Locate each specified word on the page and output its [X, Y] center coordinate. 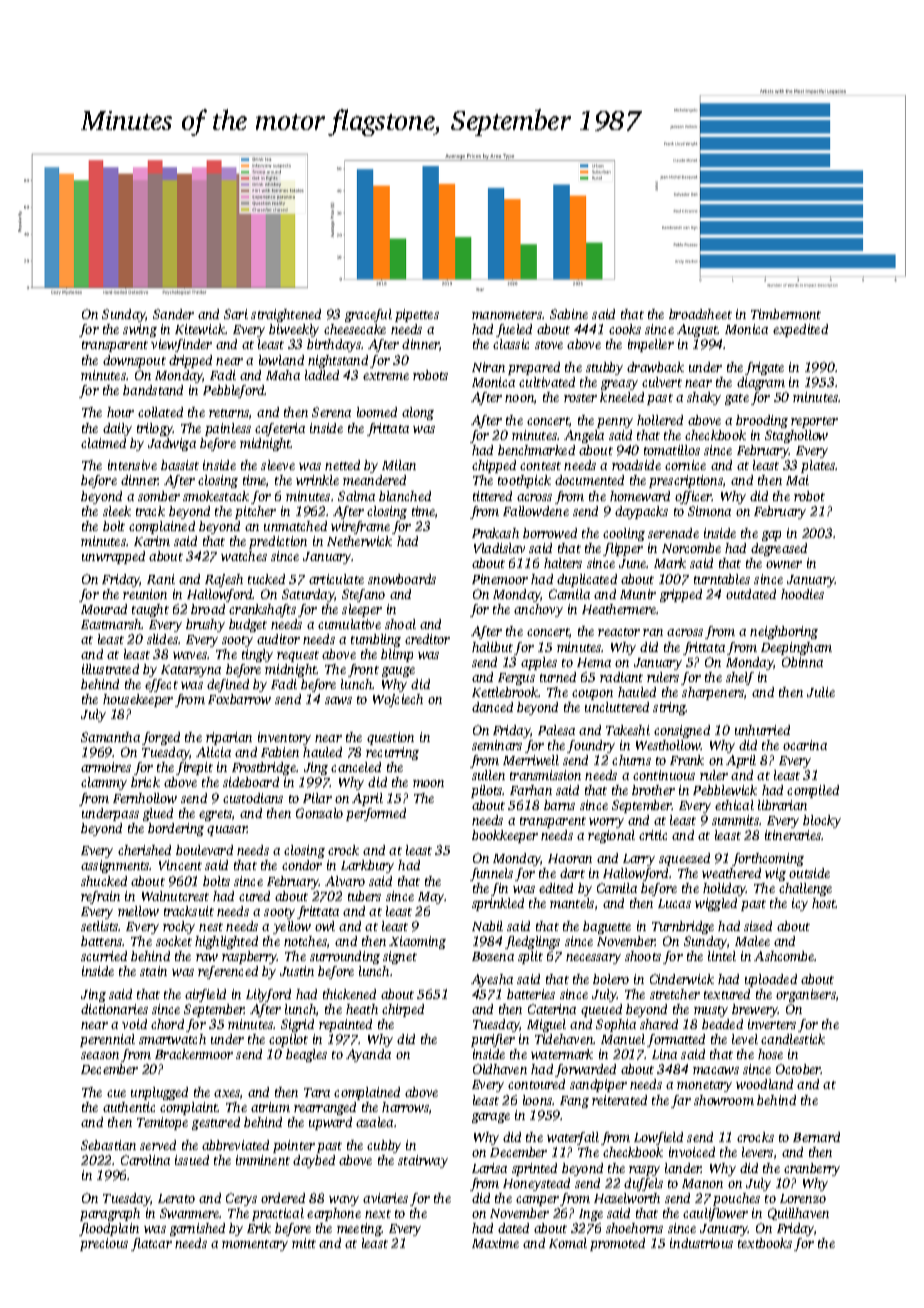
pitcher [255, 512]
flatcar [151, 1244]
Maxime [495, 1243]
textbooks [765, 1243]
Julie [821, 692]
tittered [492, 496]
